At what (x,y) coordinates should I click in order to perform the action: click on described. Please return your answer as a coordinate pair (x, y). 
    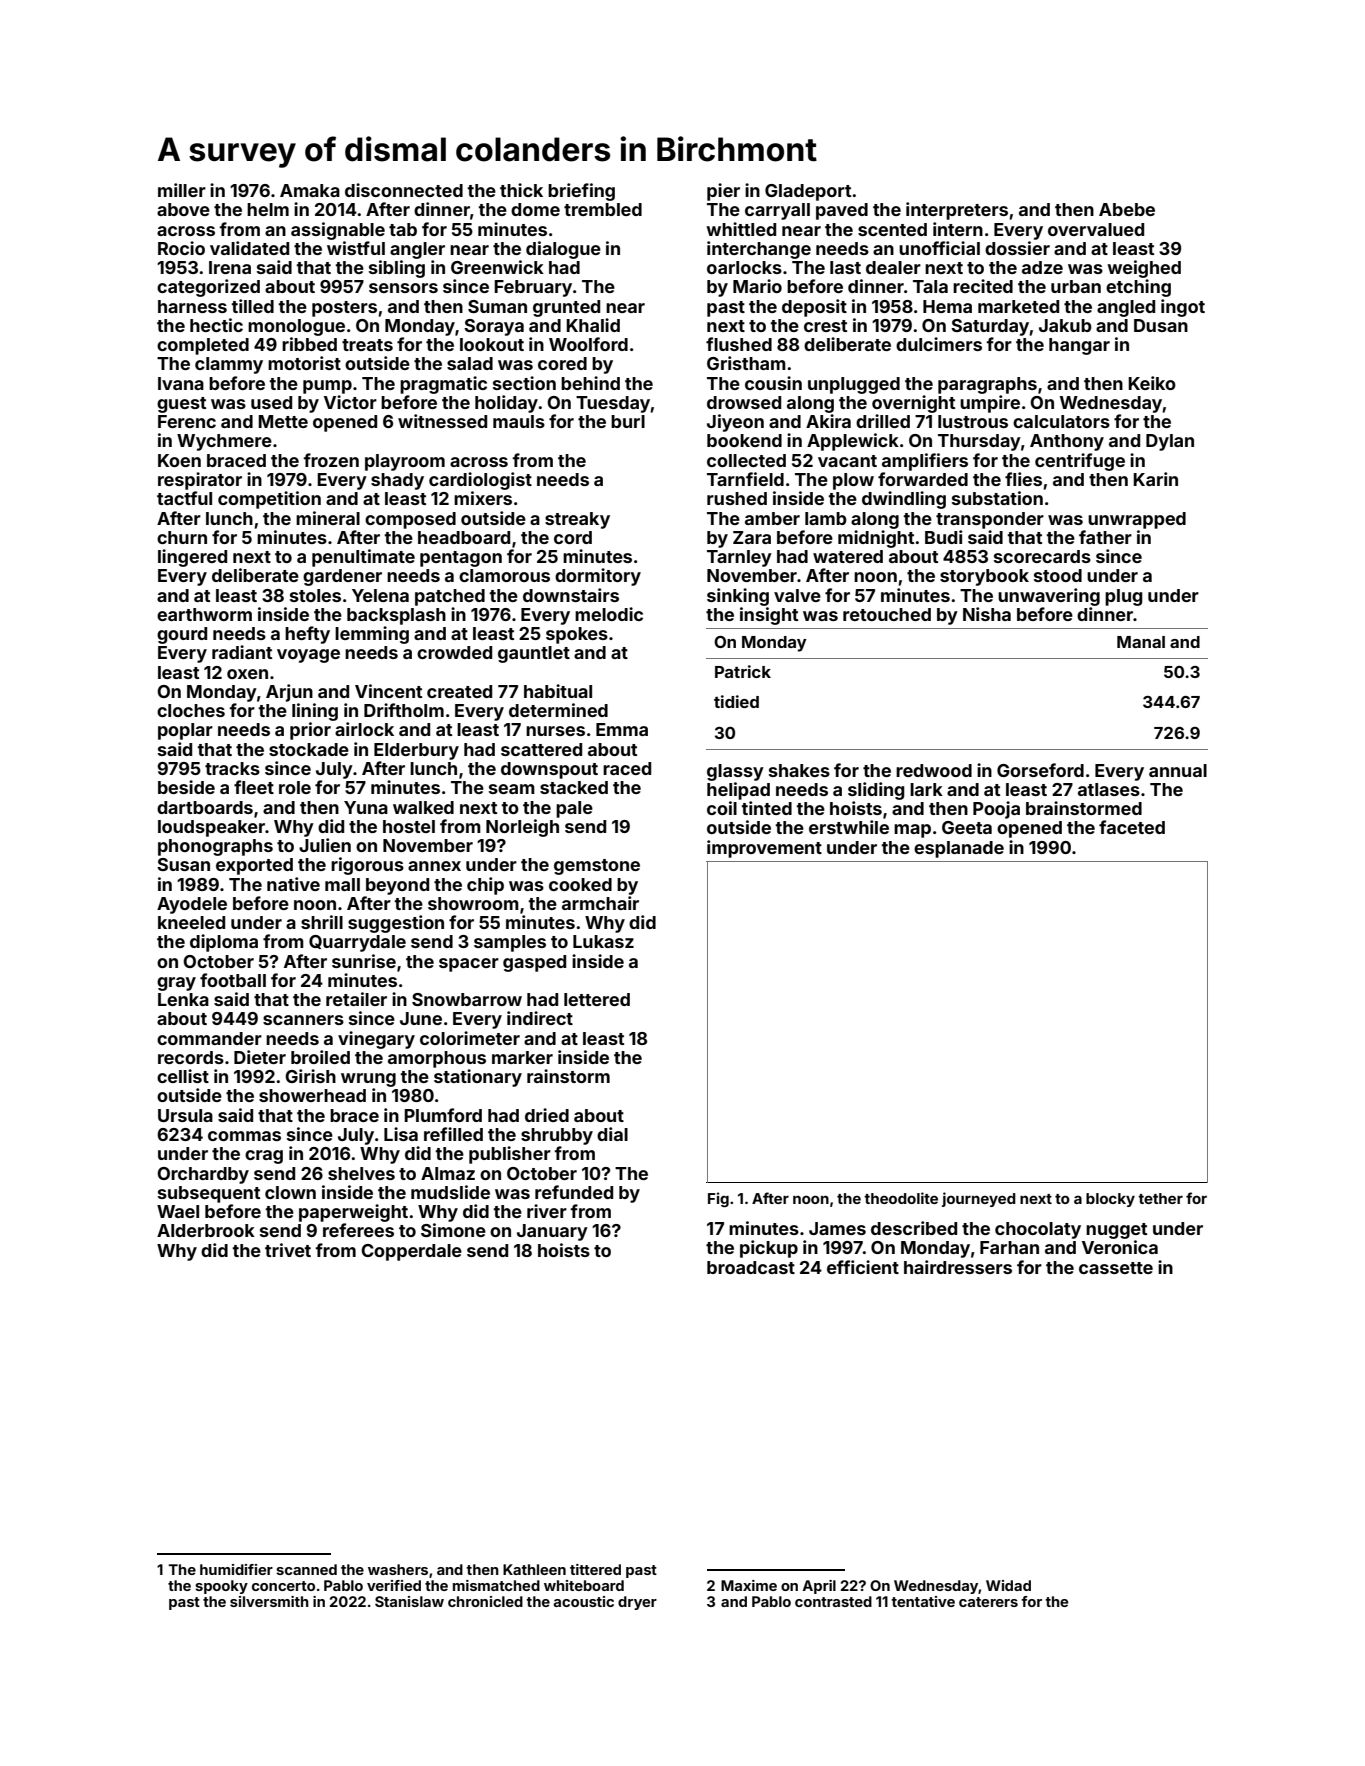
    Looking at the image, I should click on (914, 1228).
